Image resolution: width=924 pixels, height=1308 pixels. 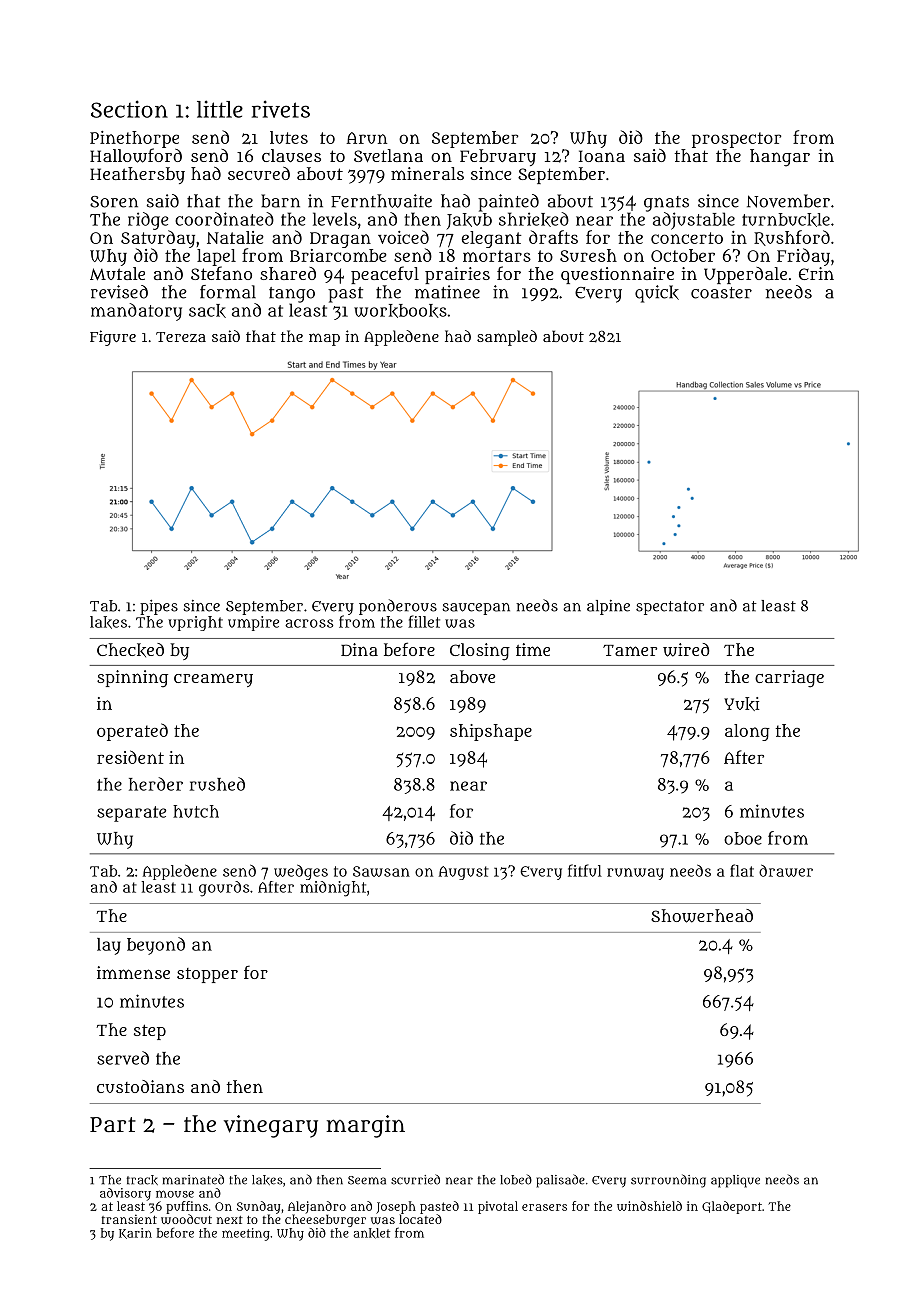 I want to click on coaster, so click(x=721, y=293).
